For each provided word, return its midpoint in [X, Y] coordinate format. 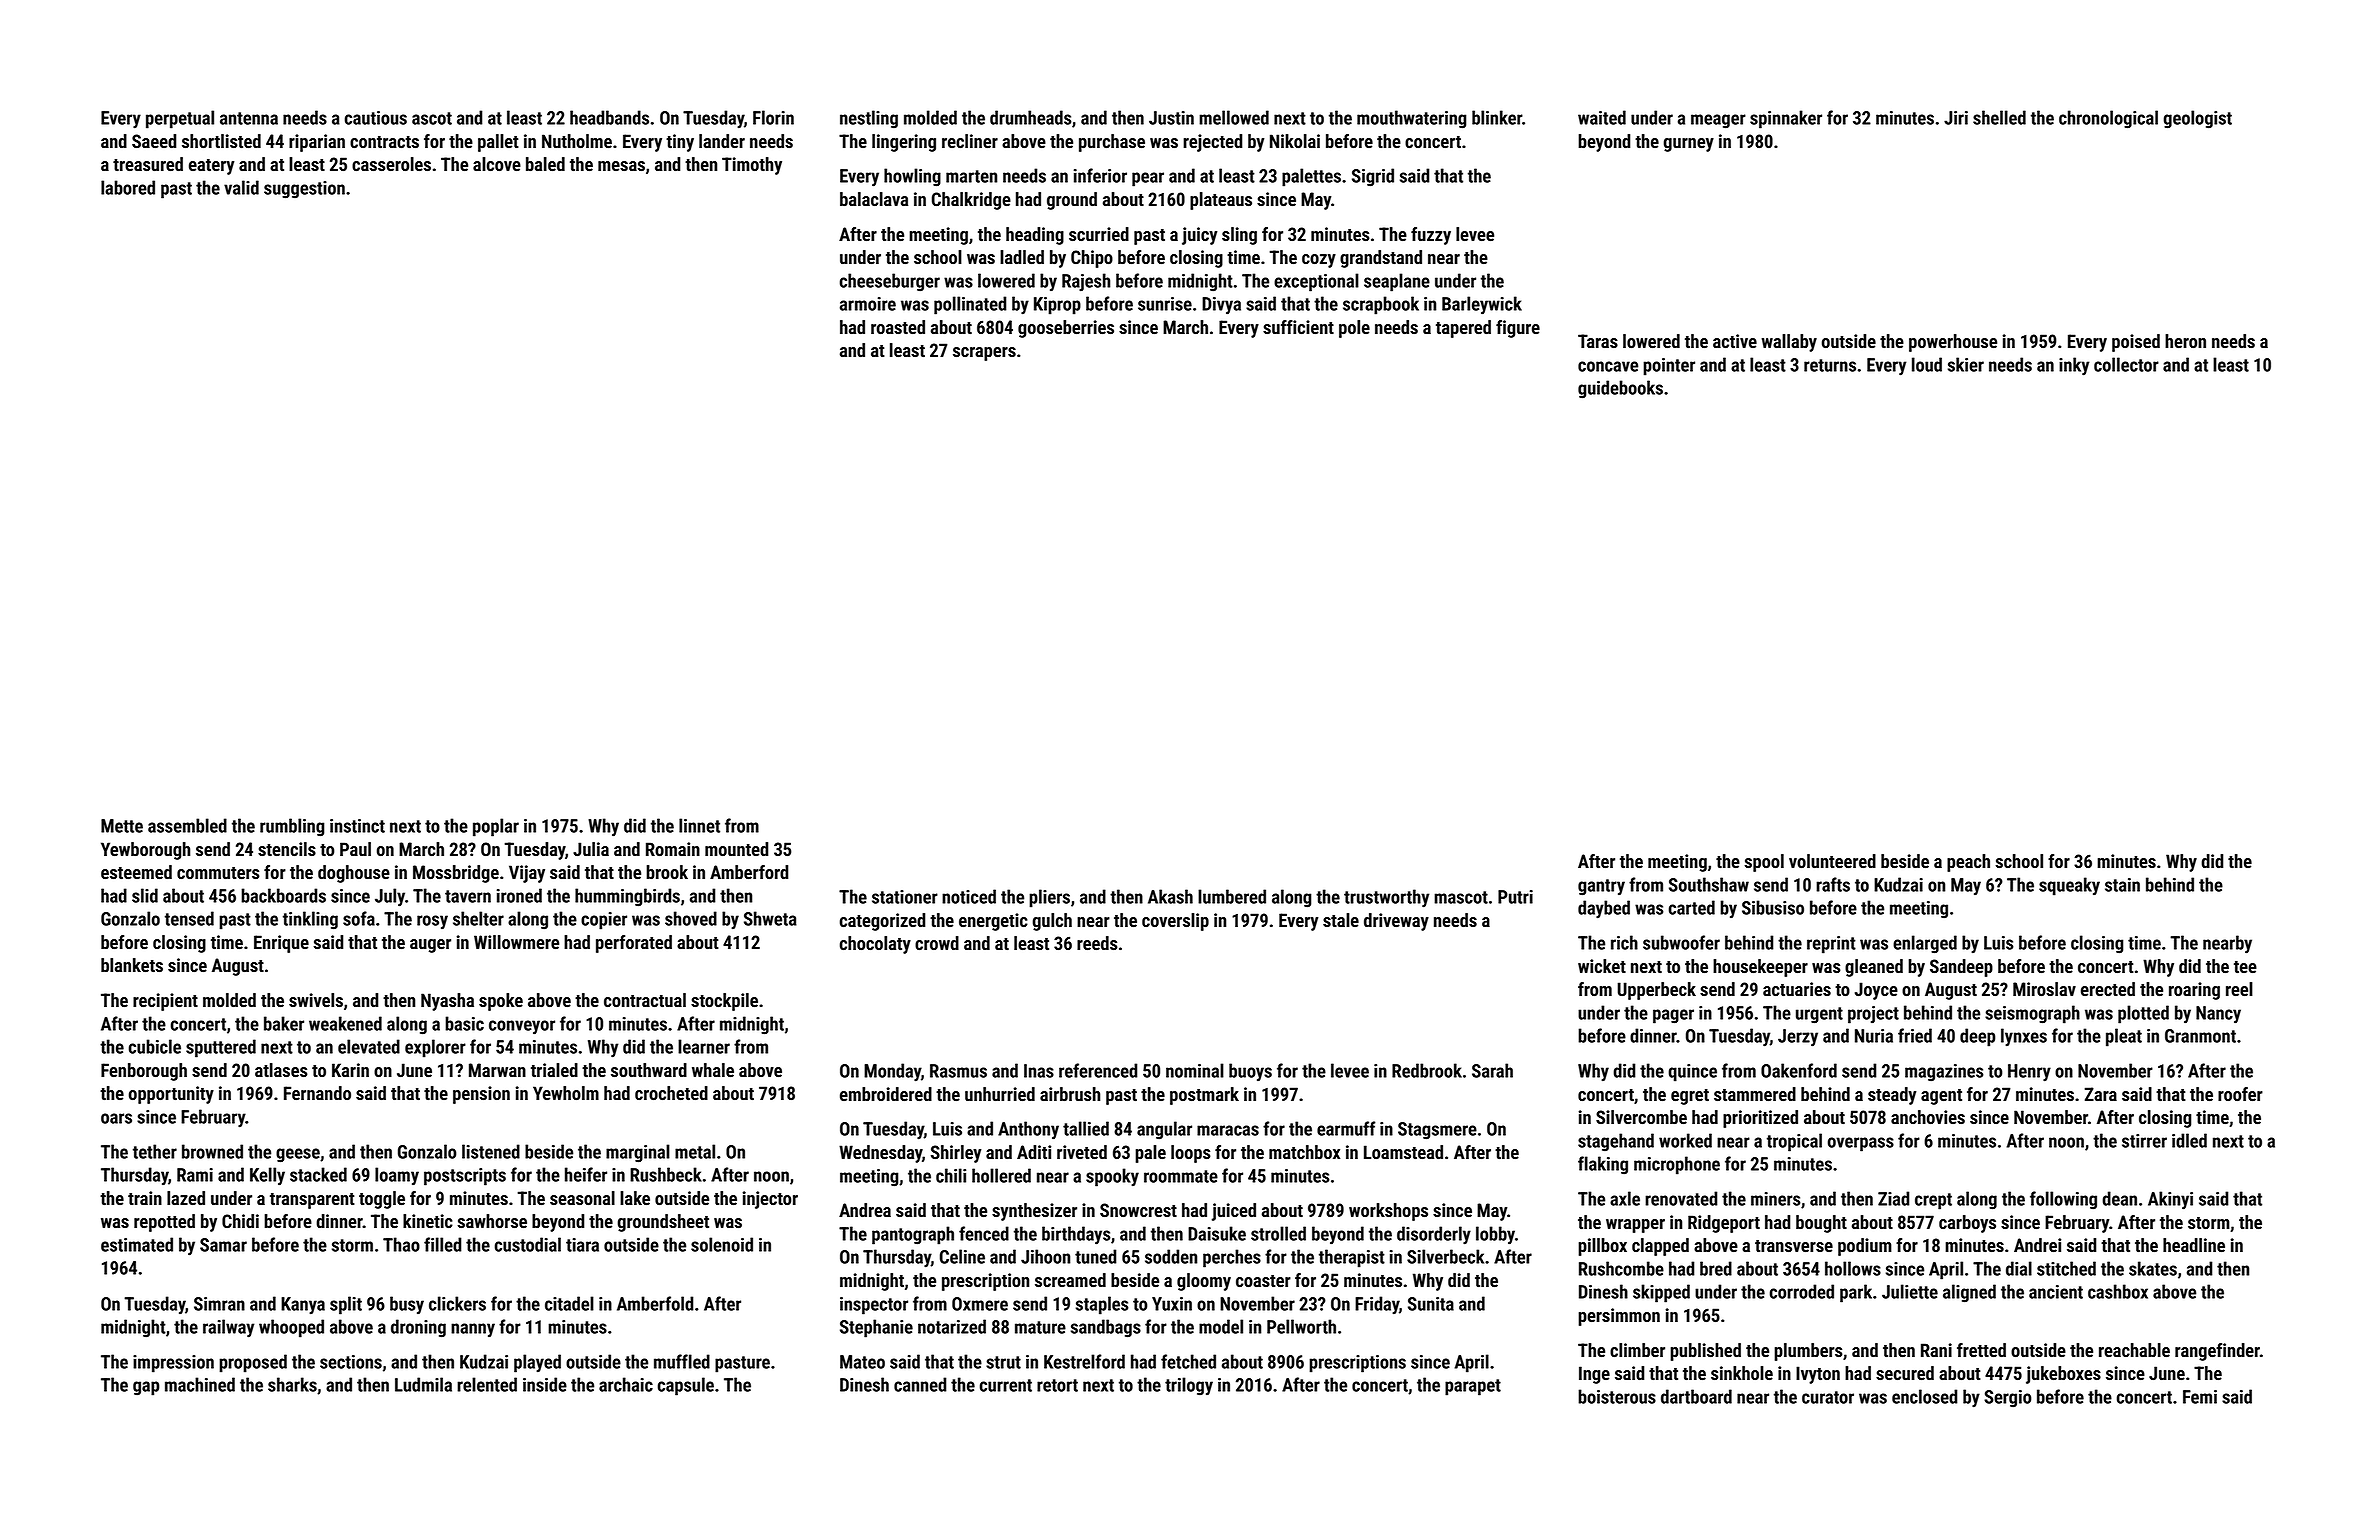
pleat [2124, 1037]
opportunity [171, 1095]
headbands [609, 117]
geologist [2197, 119]
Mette [122, 826]
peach [1968, 863]
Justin [1171, 118]
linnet [699, 825]
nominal [1195, 1070]
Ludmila [423, 1384]
